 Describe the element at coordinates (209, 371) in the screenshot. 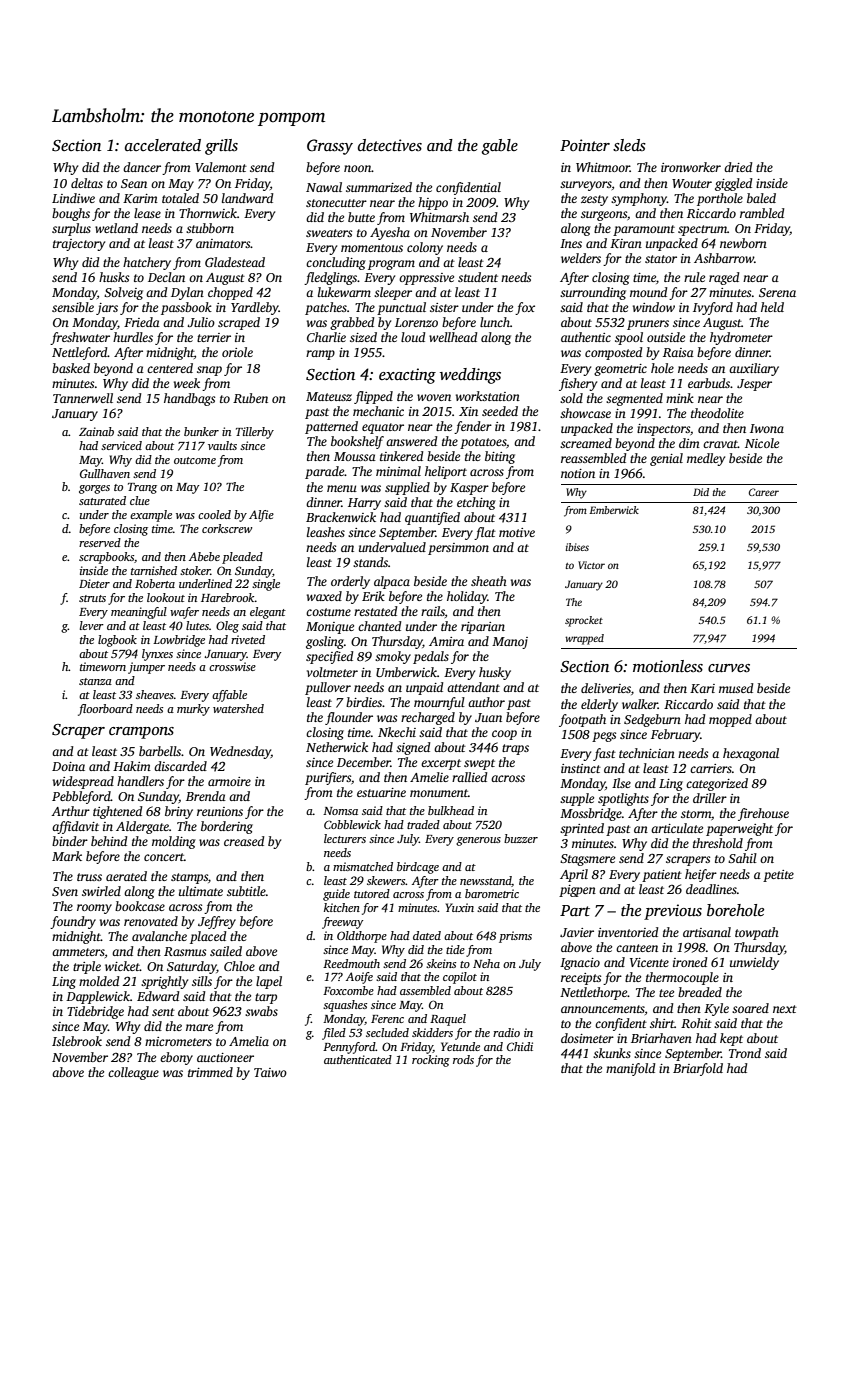

I see `snap` at that location.
